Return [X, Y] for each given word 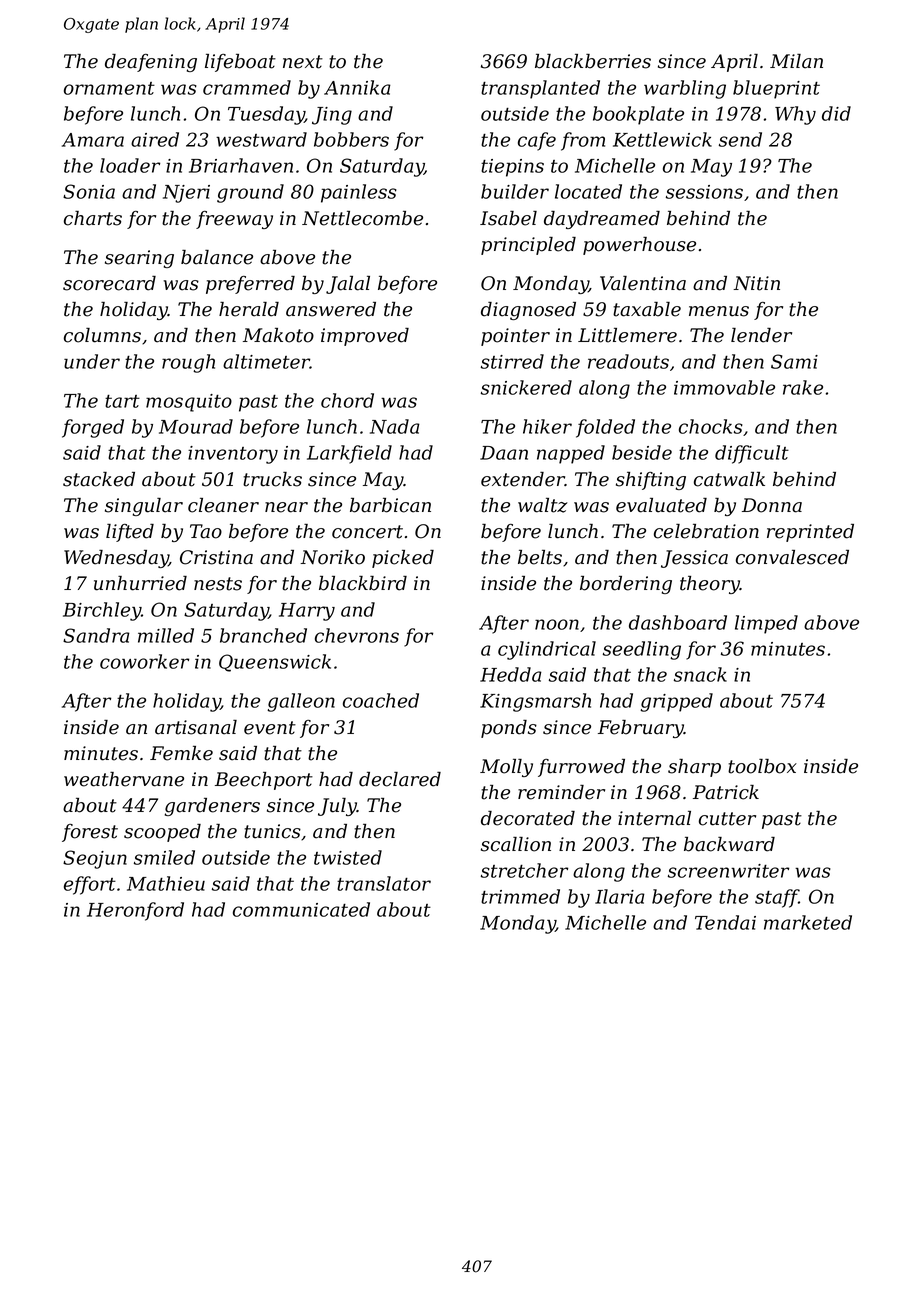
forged [93, 428]
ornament [109, 88]
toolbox [762, 766]
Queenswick [275, 663]
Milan [796, 61]
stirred [512, 361]
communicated [301, 909]
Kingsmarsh [535, 702]
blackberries [593, 61]
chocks [711, 426]
